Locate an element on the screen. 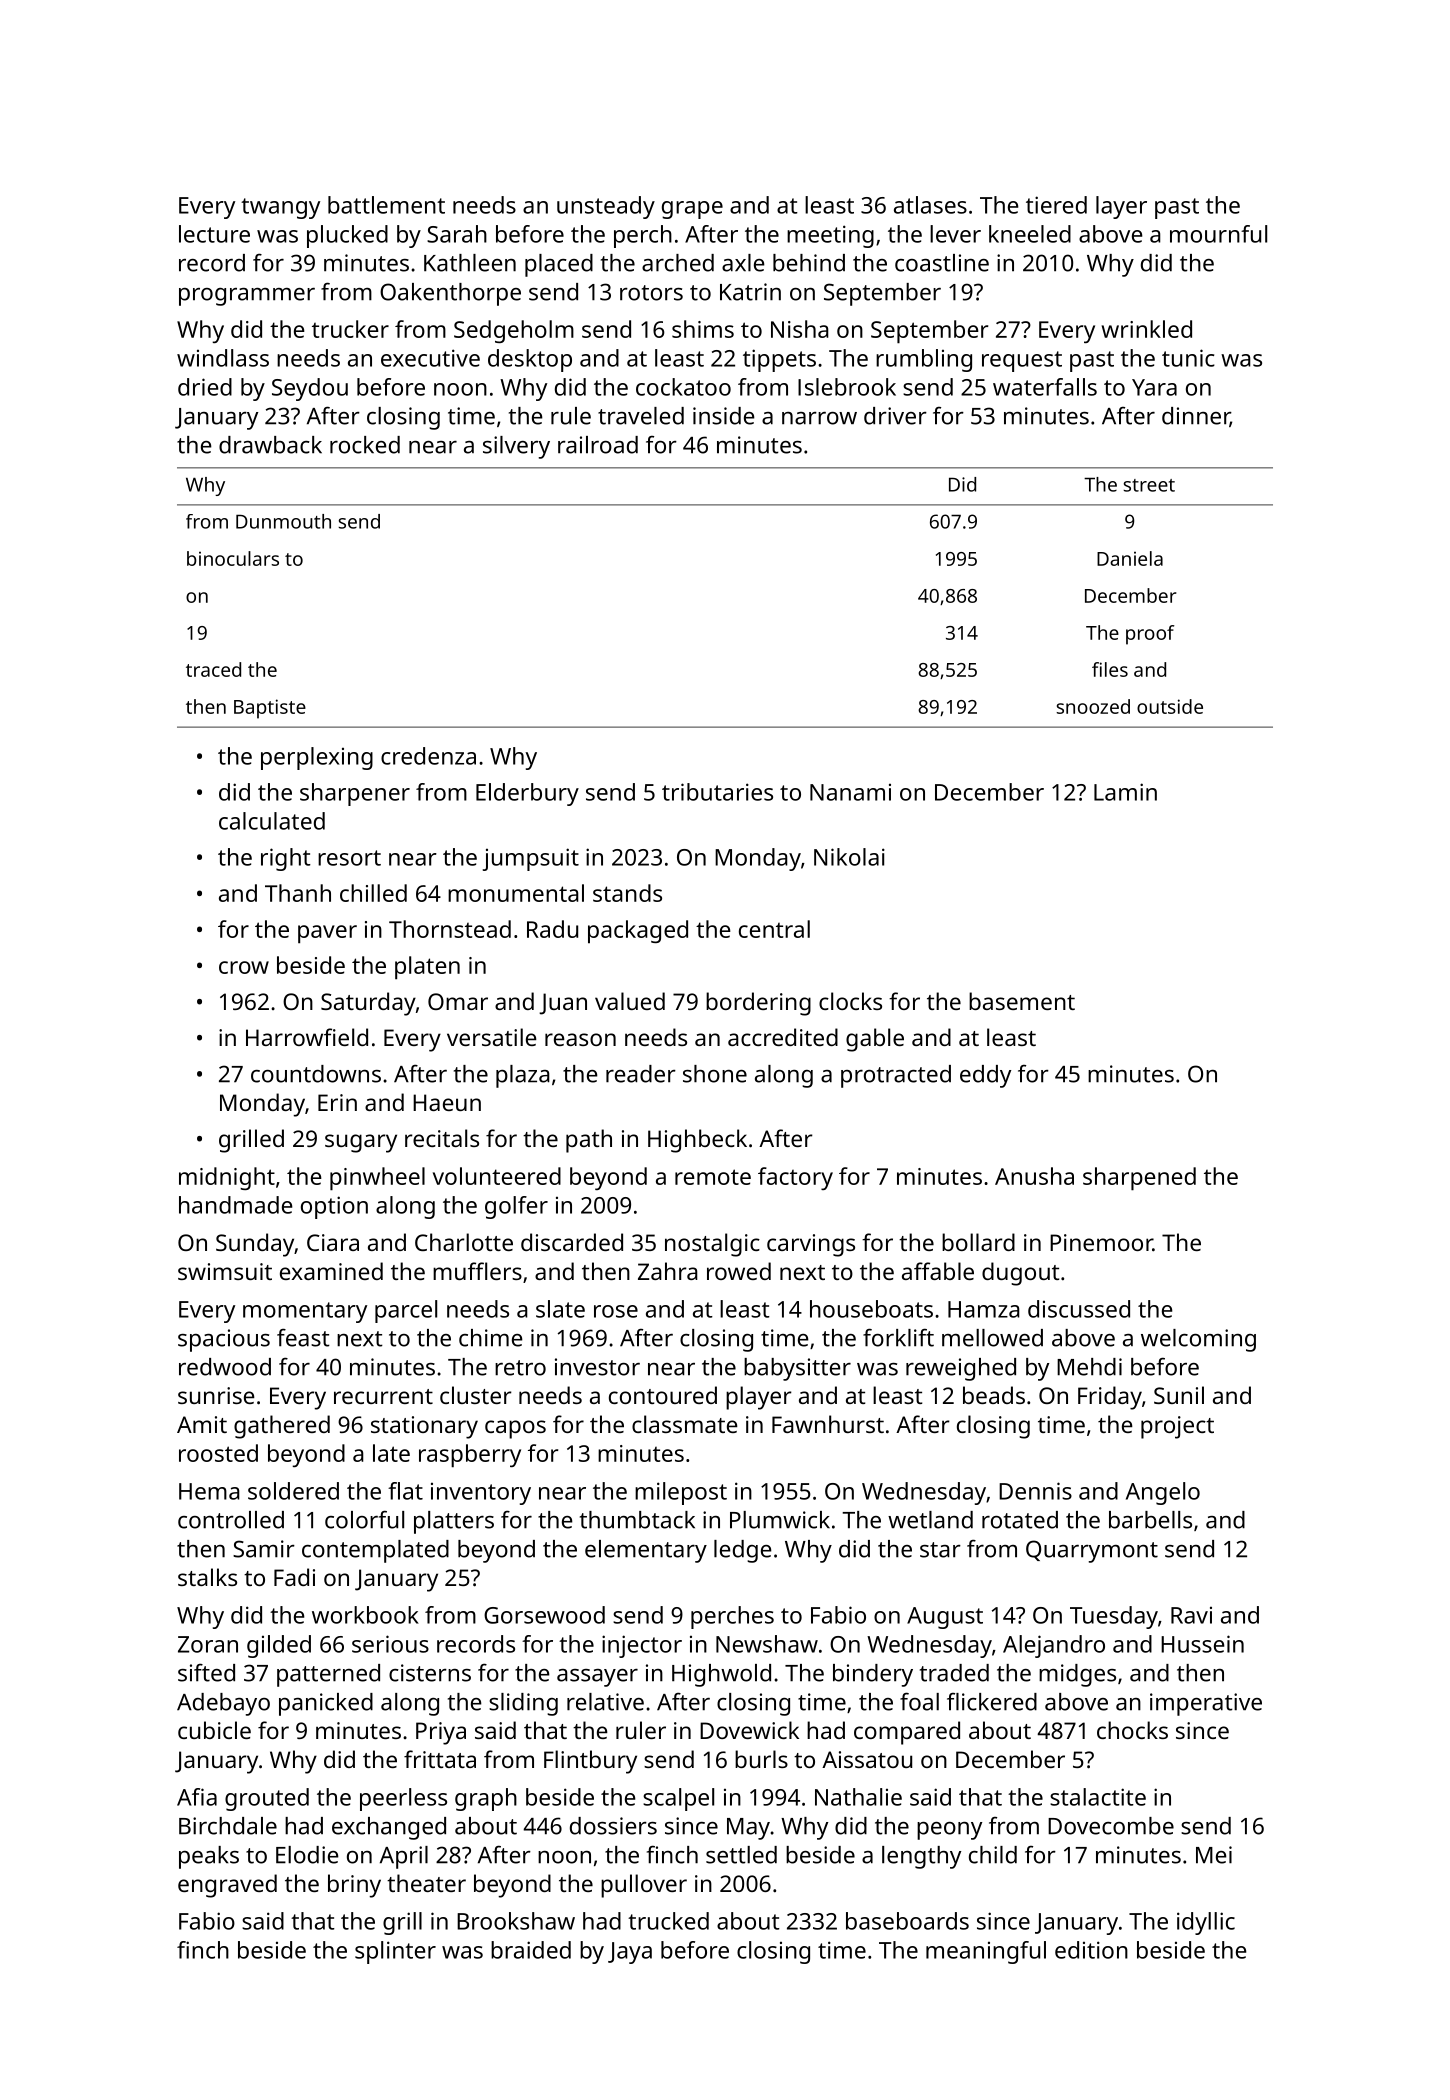  Haeun is located at coordinates (447, 1102).
